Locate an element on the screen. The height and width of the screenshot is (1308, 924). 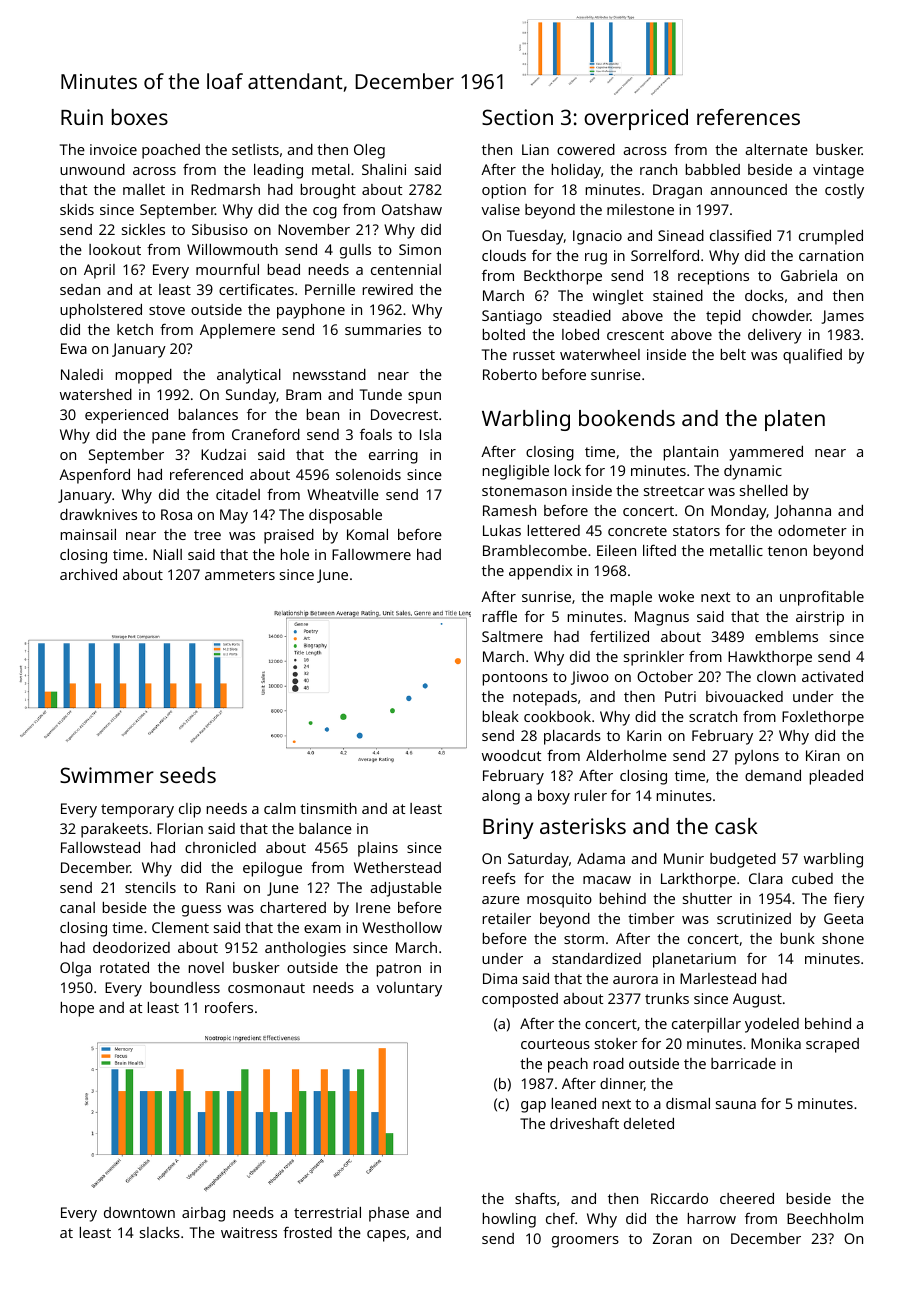
alternate is located at coordinates (776, 149).
